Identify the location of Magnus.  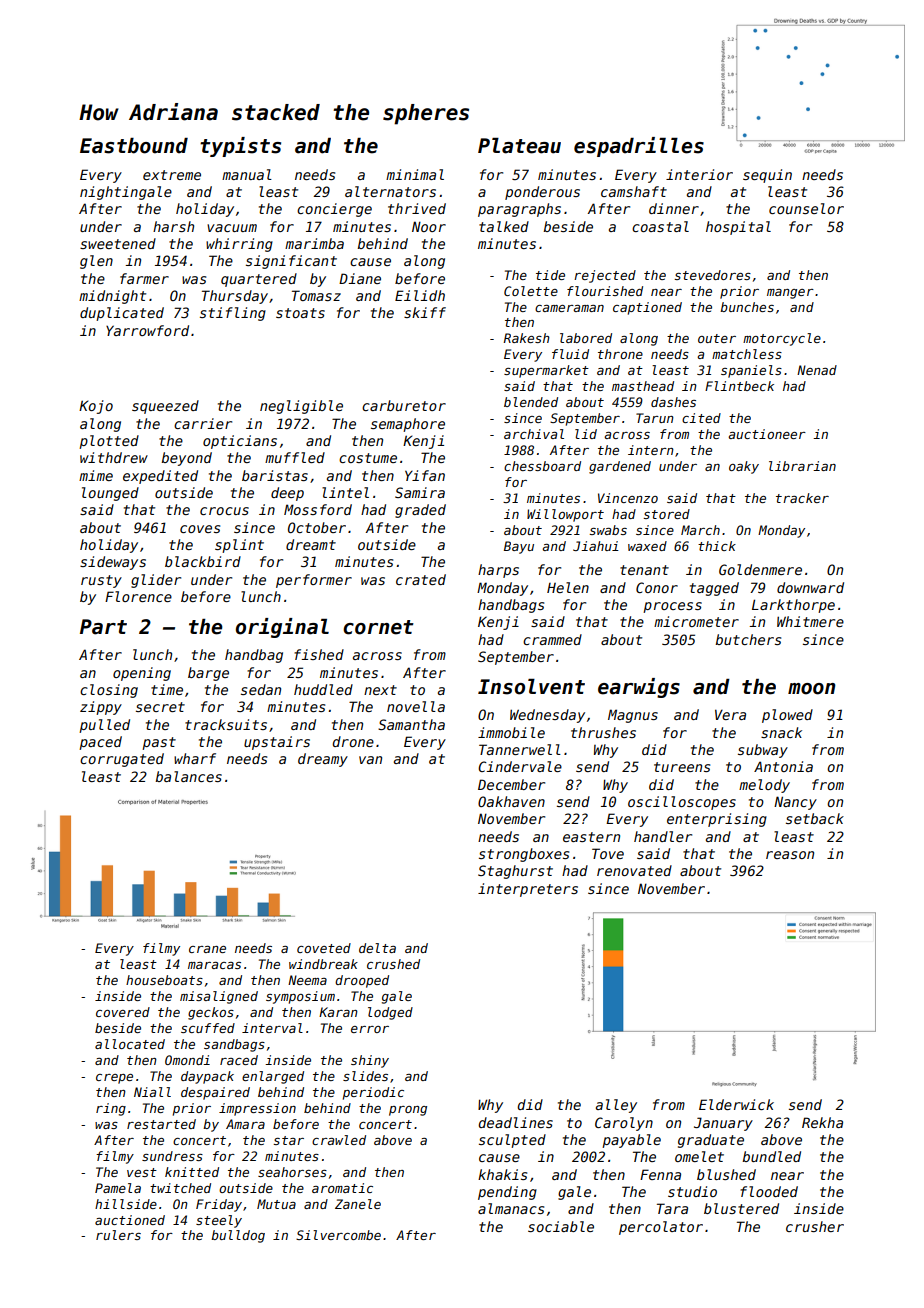
(633, 716).
